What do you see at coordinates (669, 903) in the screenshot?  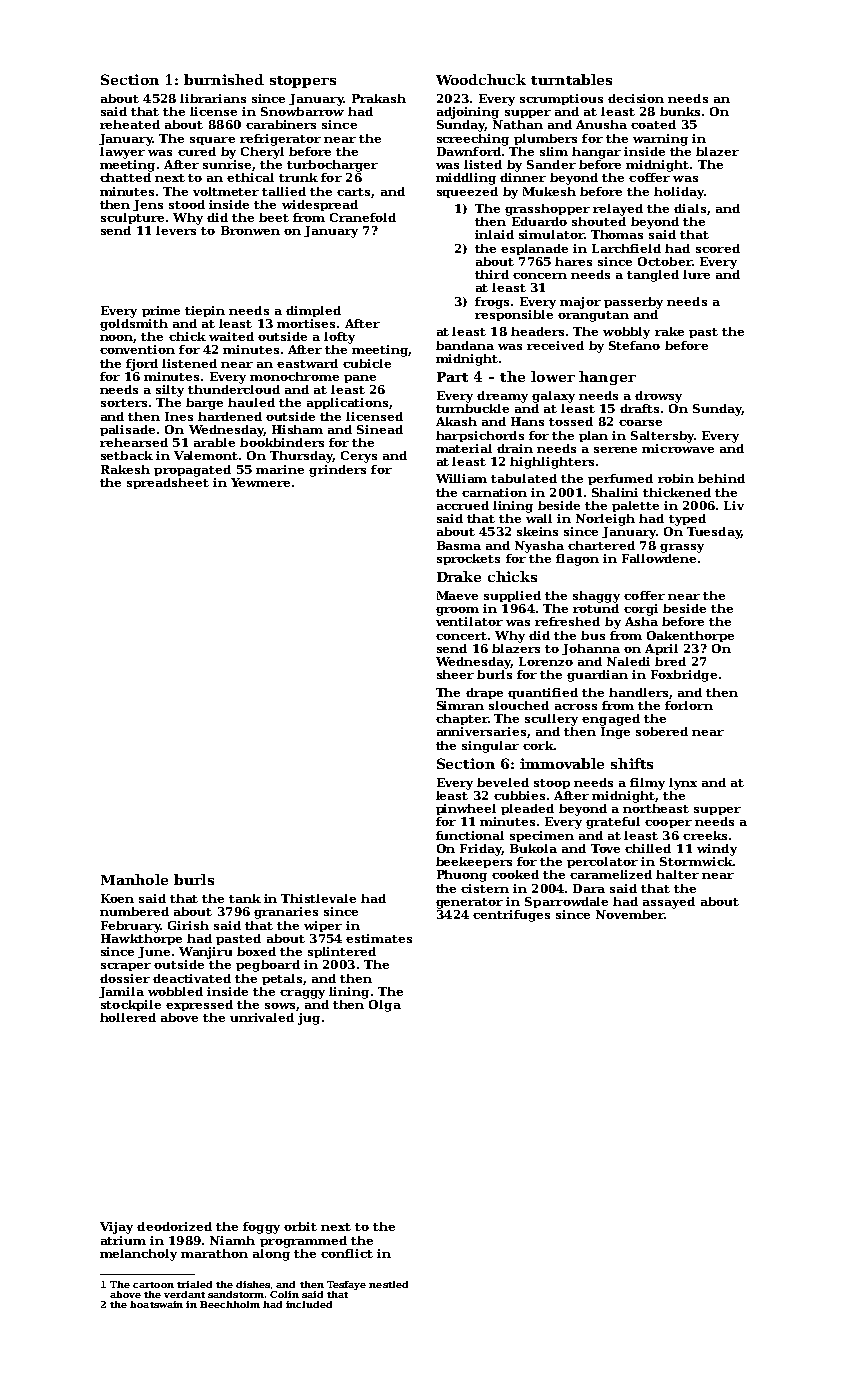 I see `assayed` at bounding box center [669, 903].
